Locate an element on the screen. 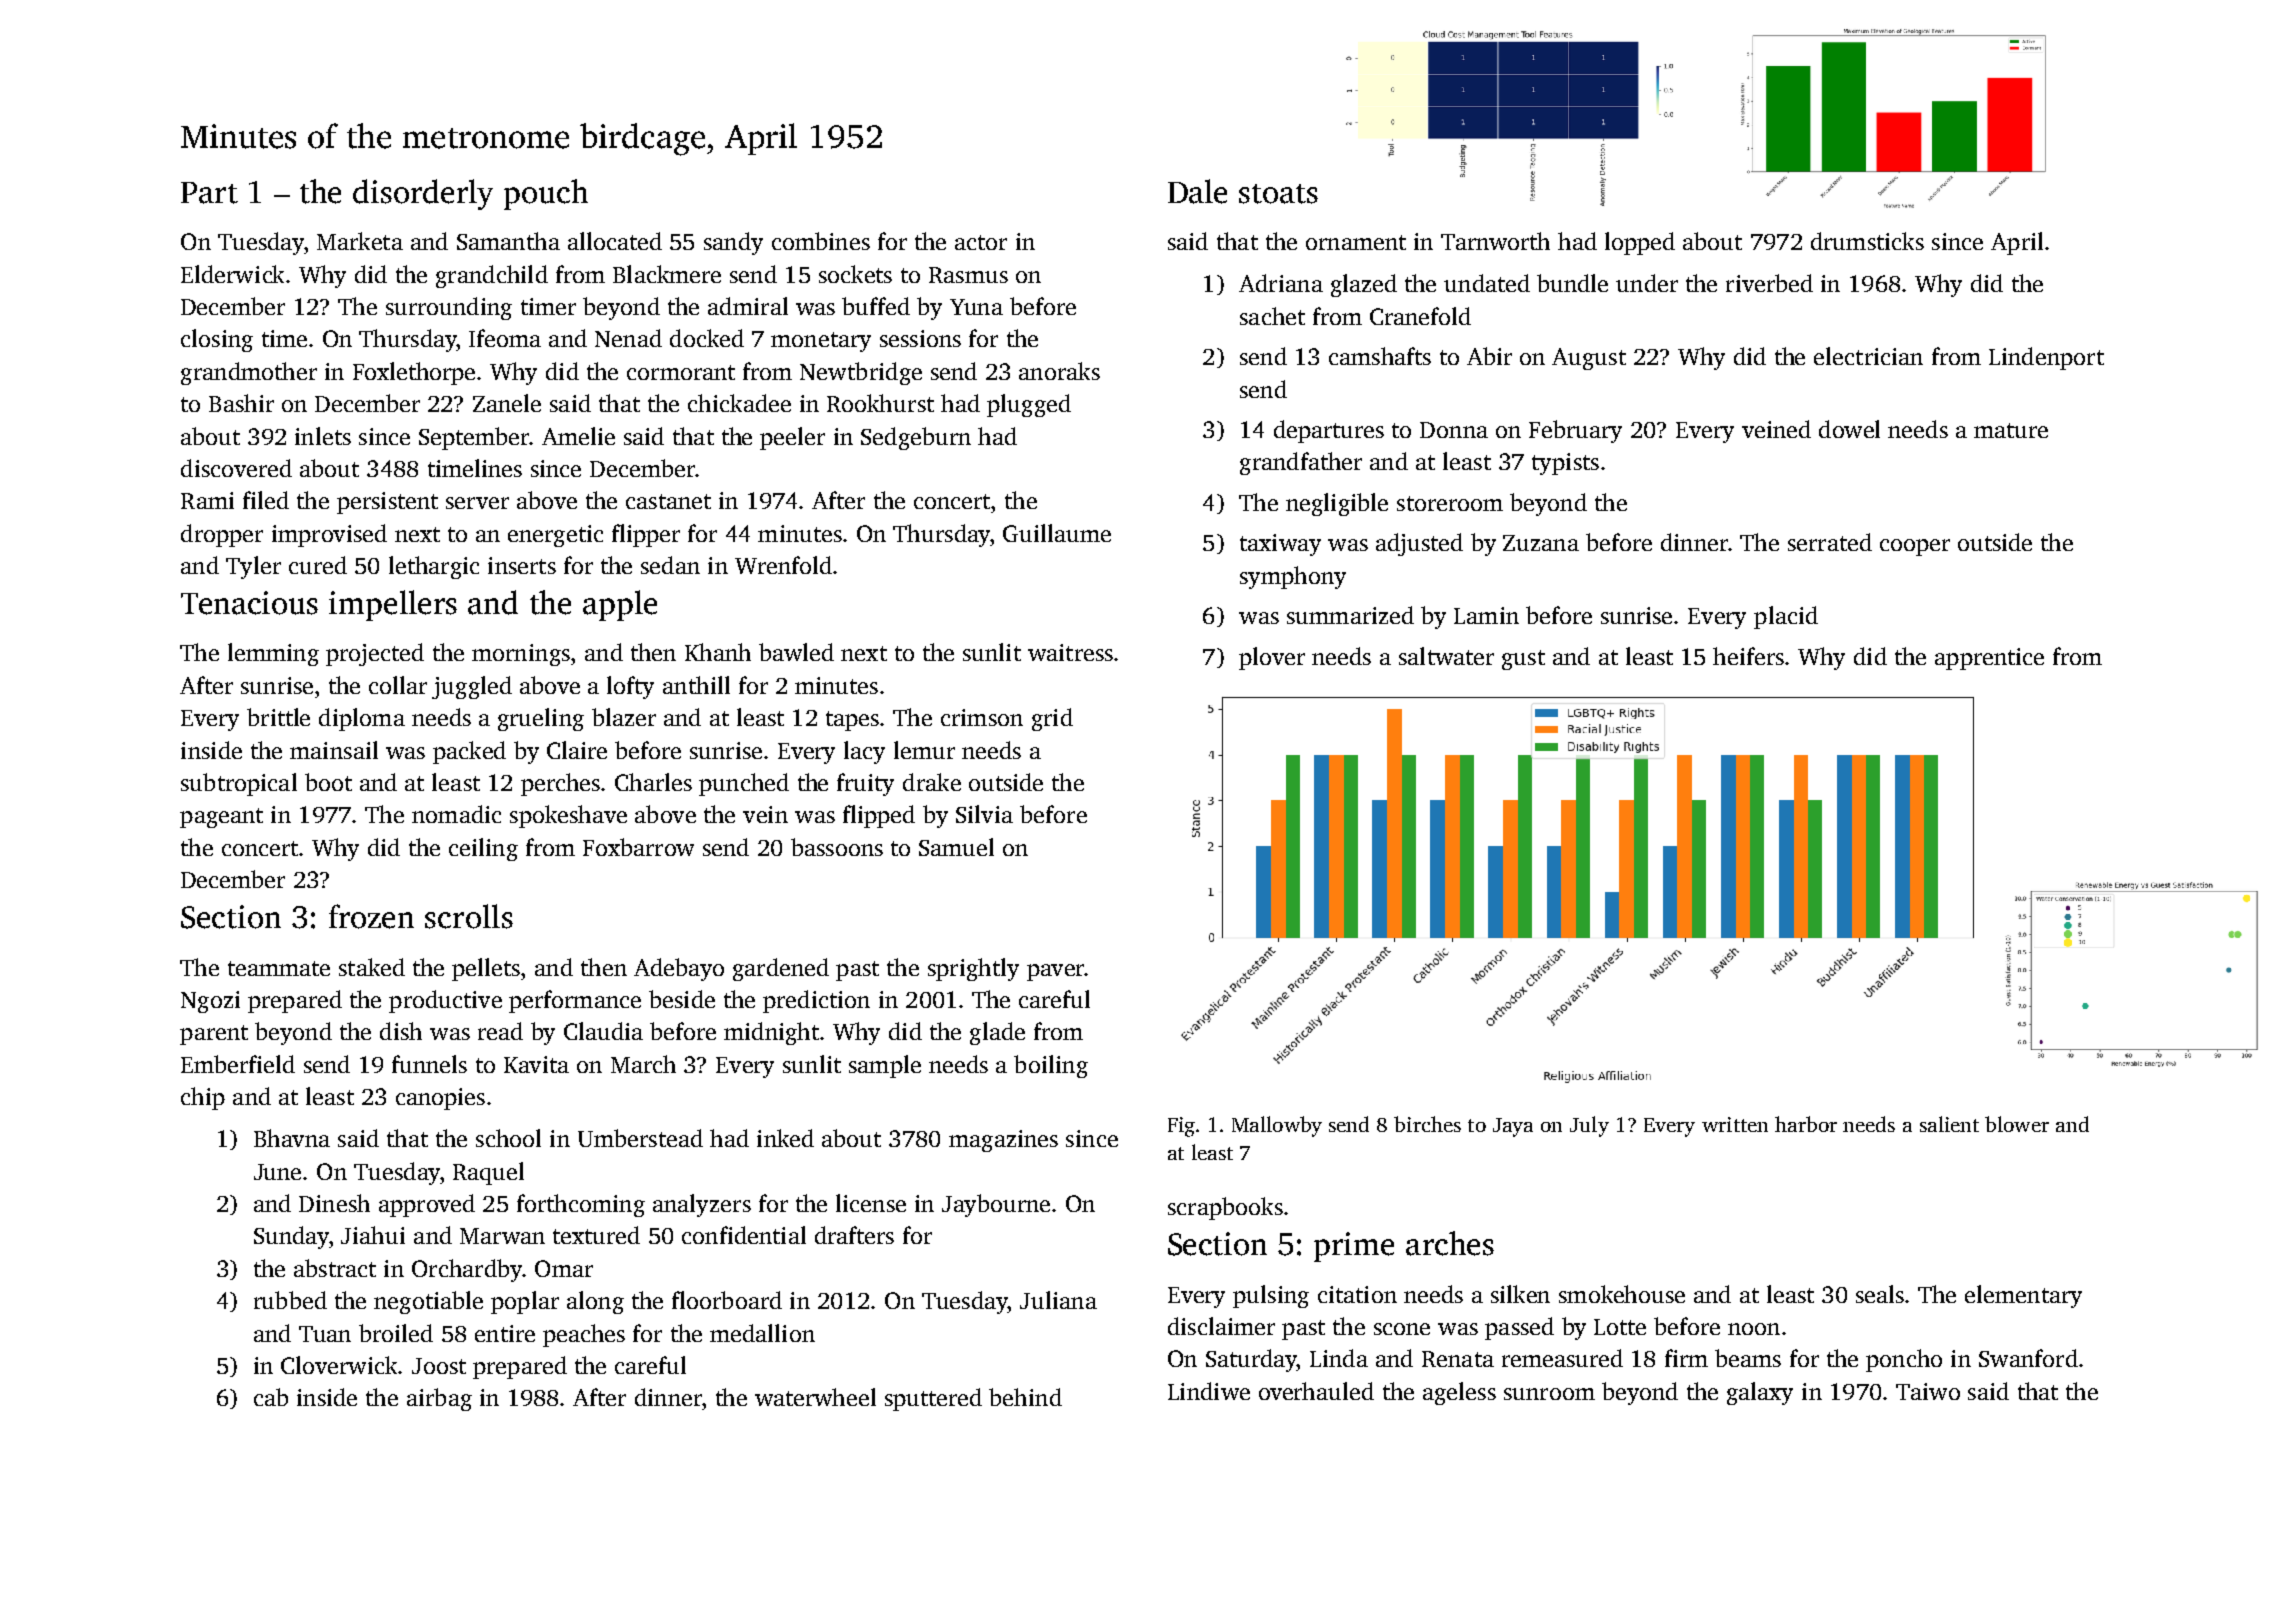 This screenshot has width=2292, height=1620. magazines is located at coordinates (1003, 1141).
